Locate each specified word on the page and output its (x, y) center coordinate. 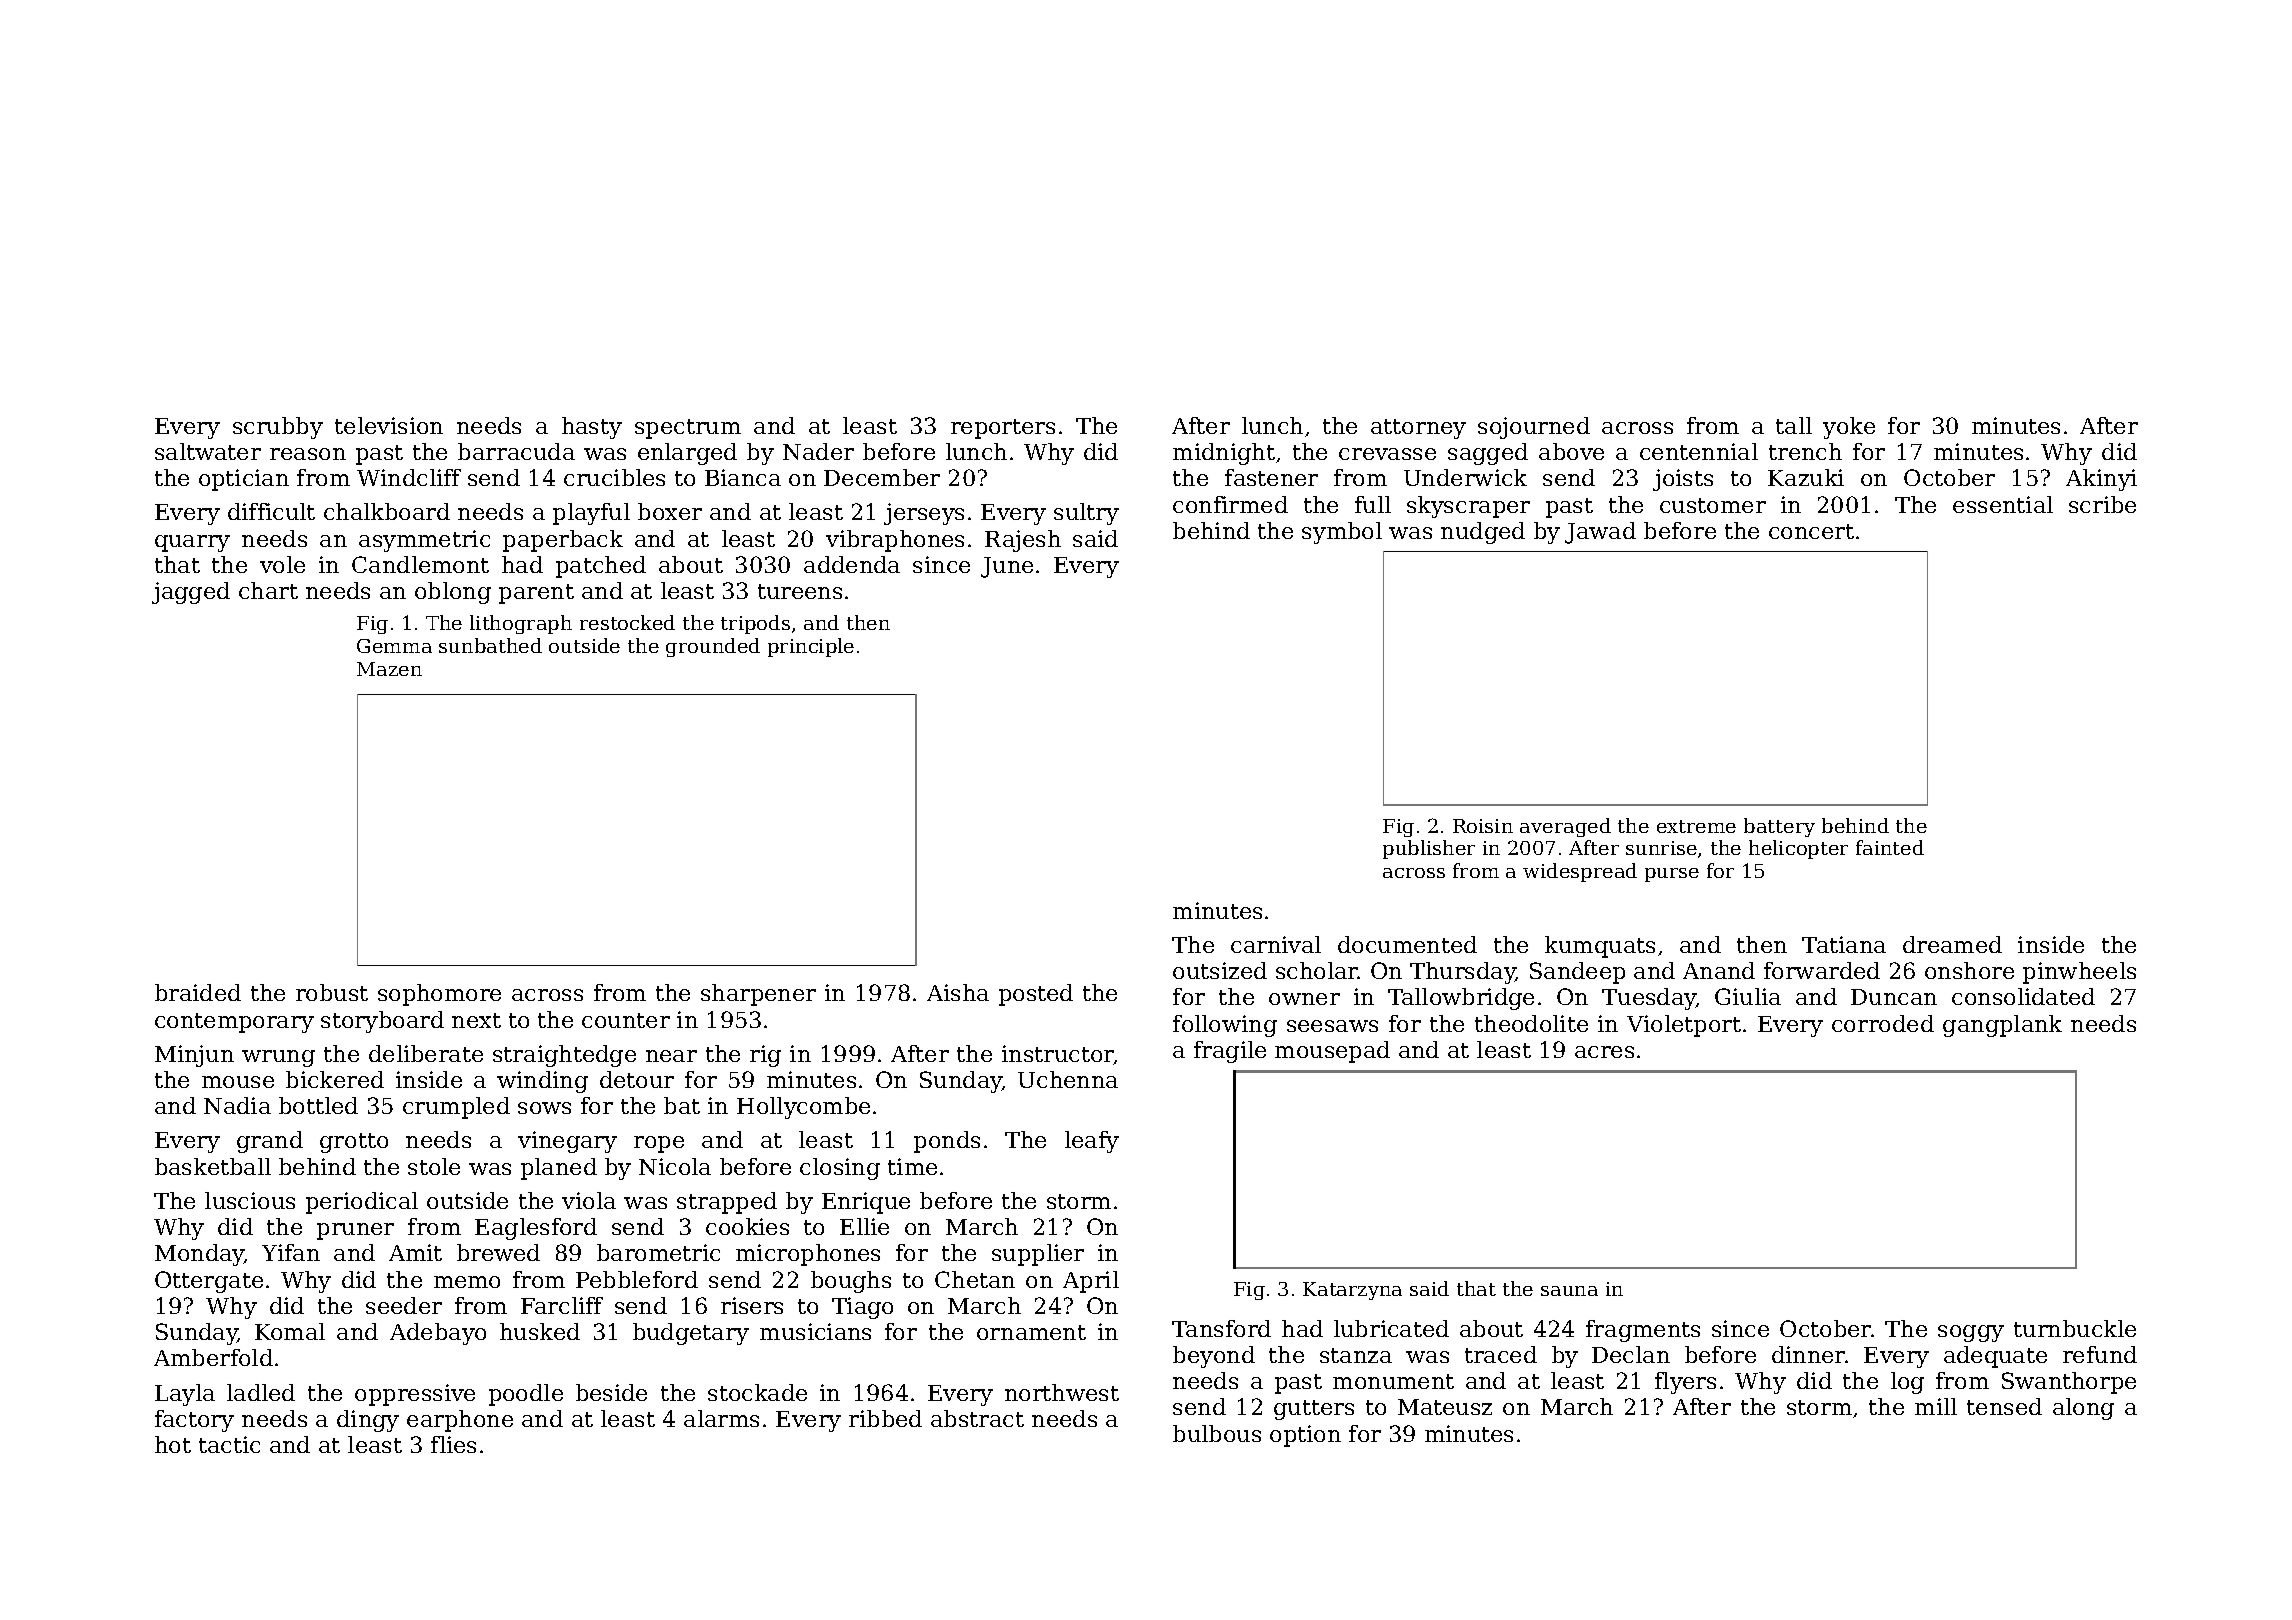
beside (611, 1392)
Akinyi (2101, 480)
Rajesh (1023, 541)
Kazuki (1806, 477)
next (476, 1020)
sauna (1569, 1291)
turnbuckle (2075, 1328)
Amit (415, 1252)
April (1091, 1282)
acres (1604, 1052)
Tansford (1221, 1328)
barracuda (516, 451)
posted (1036, 995)
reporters (1003, 429)
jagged (191, 593)
